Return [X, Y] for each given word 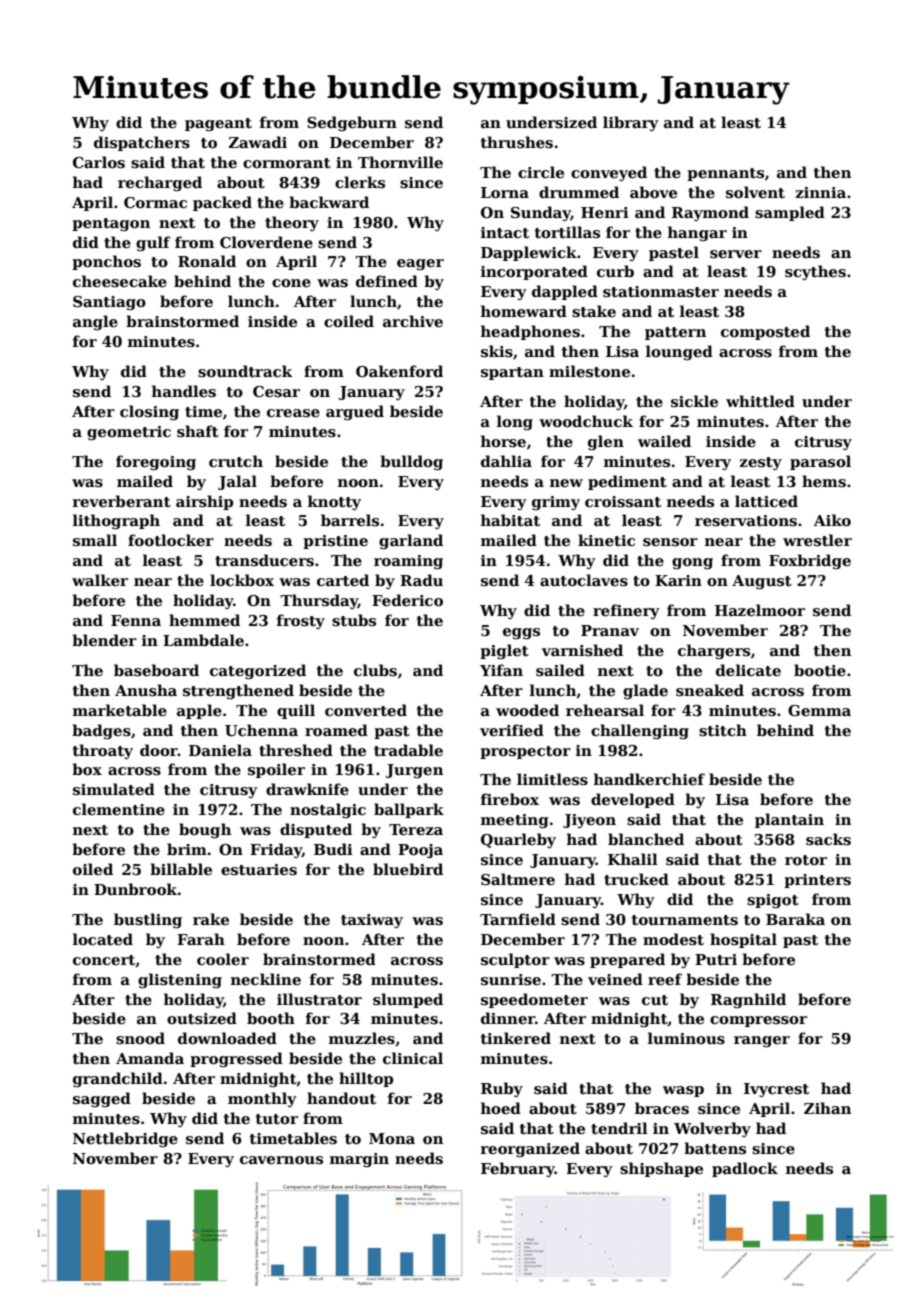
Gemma [819, 710]
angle [95, 323]
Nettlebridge [125, 1139]
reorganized [530, 1149]
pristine [335, 542]
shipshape [661, 1169]
